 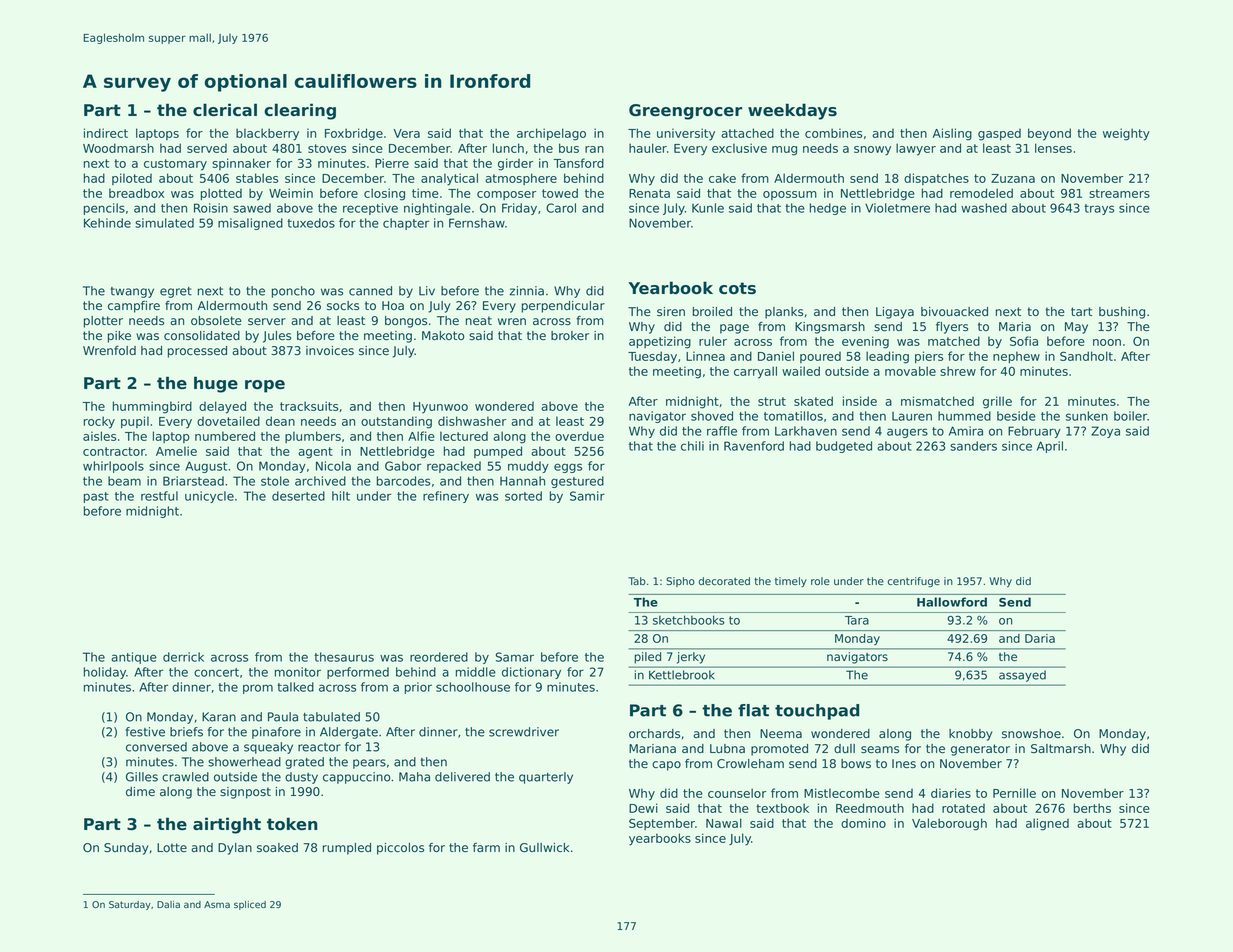 I want to click on May, so click(x=1076, y=328).
